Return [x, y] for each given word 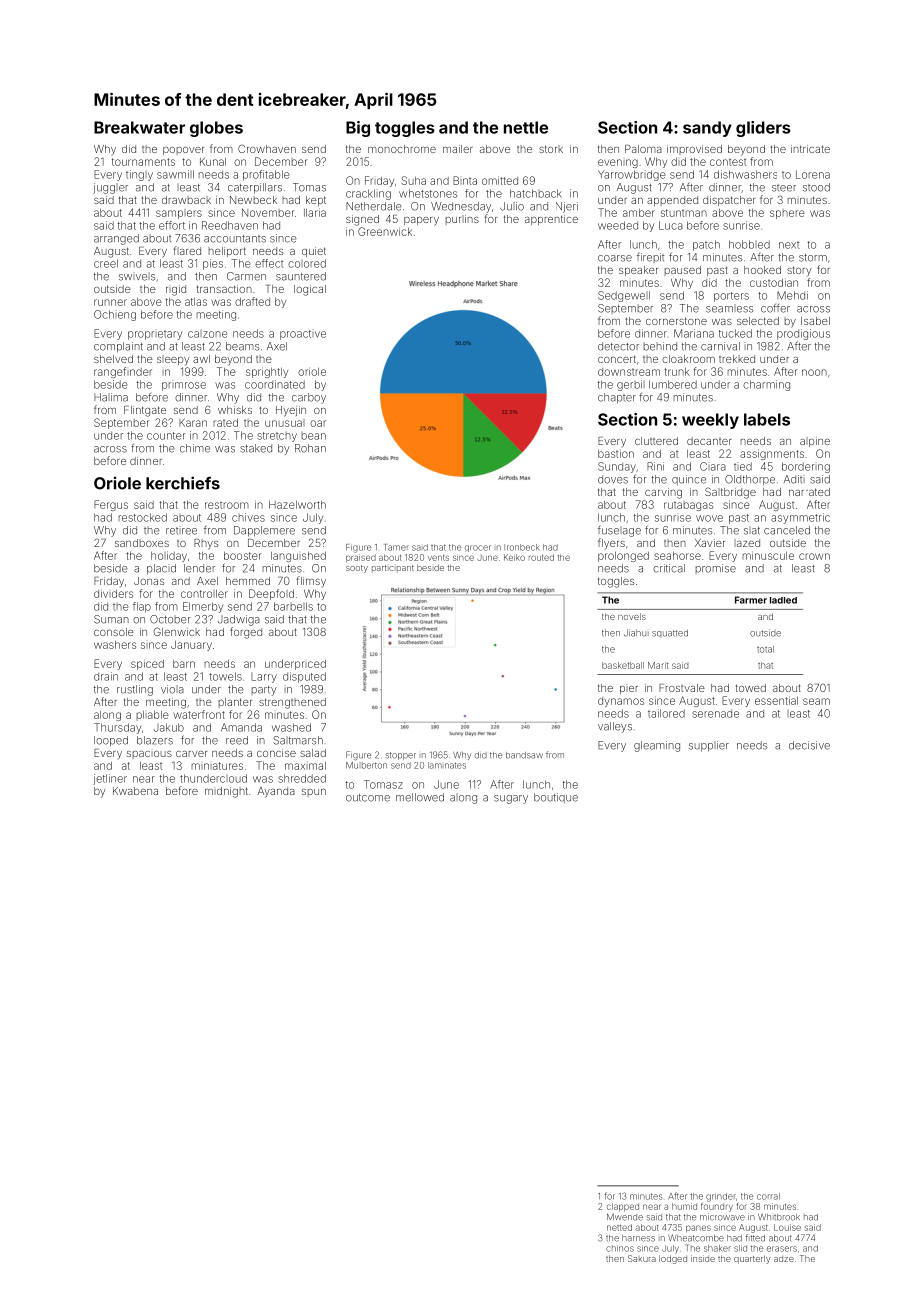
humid [684, 1206]
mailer [458, 149]
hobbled [749, 244]
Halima [111, 397]
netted [619, 1227]
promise [716, 569]
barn [184, 664]
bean [314, 436]
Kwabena [135, 791]
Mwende [625, 1217]
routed [541, 557]
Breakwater [139, 127]
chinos [620, 1249]
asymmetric [800, 518]
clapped [623, 1207]
